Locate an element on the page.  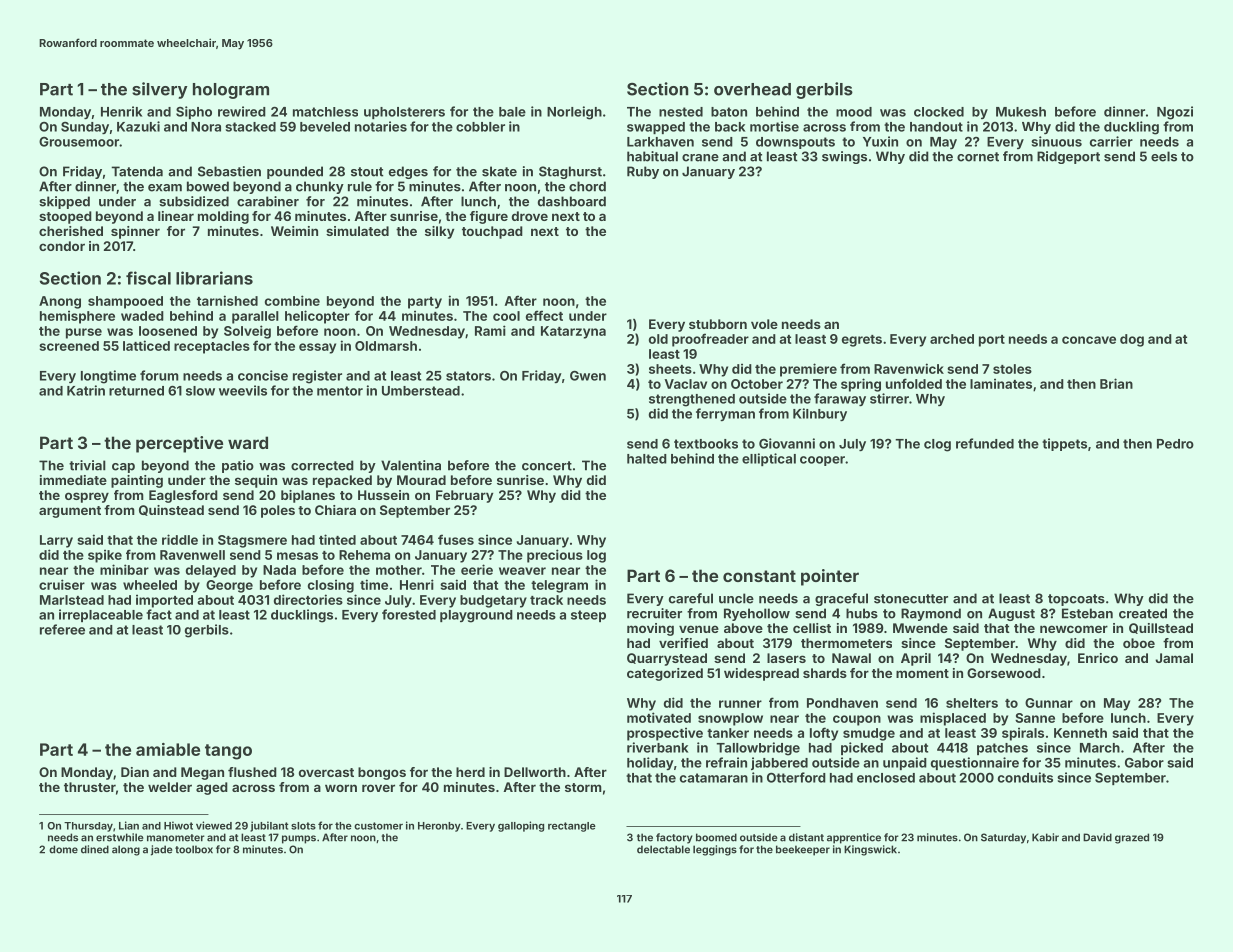
referee is located at coordinates (62, 629).
